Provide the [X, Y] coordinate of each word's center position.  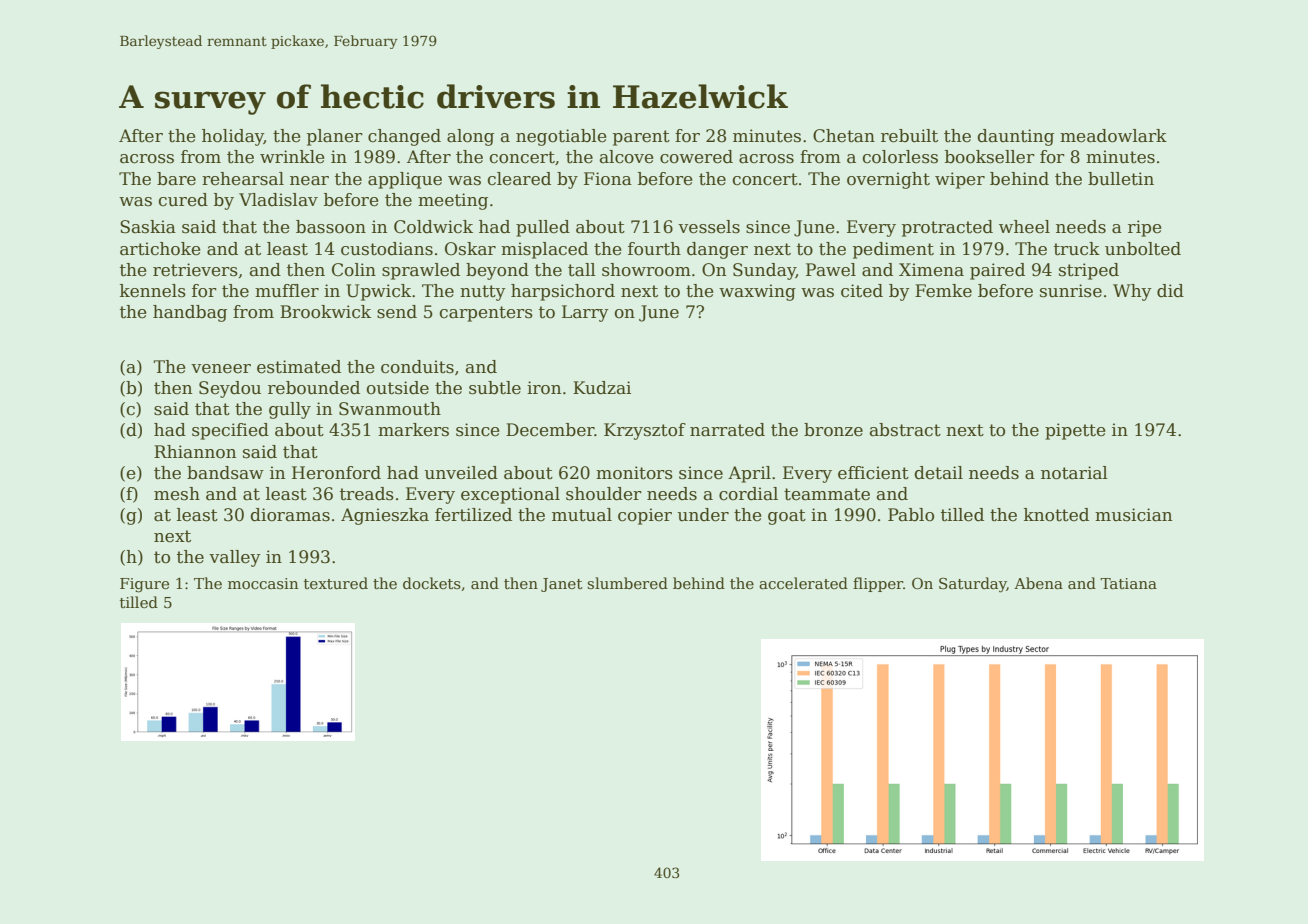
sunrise [1071, 291]
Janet [562, 585]
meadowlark [1113, 136]
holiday [233, 137]
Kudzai [602, 388]
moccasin [263, 583]
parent [641, 138]
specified [230, 431]
